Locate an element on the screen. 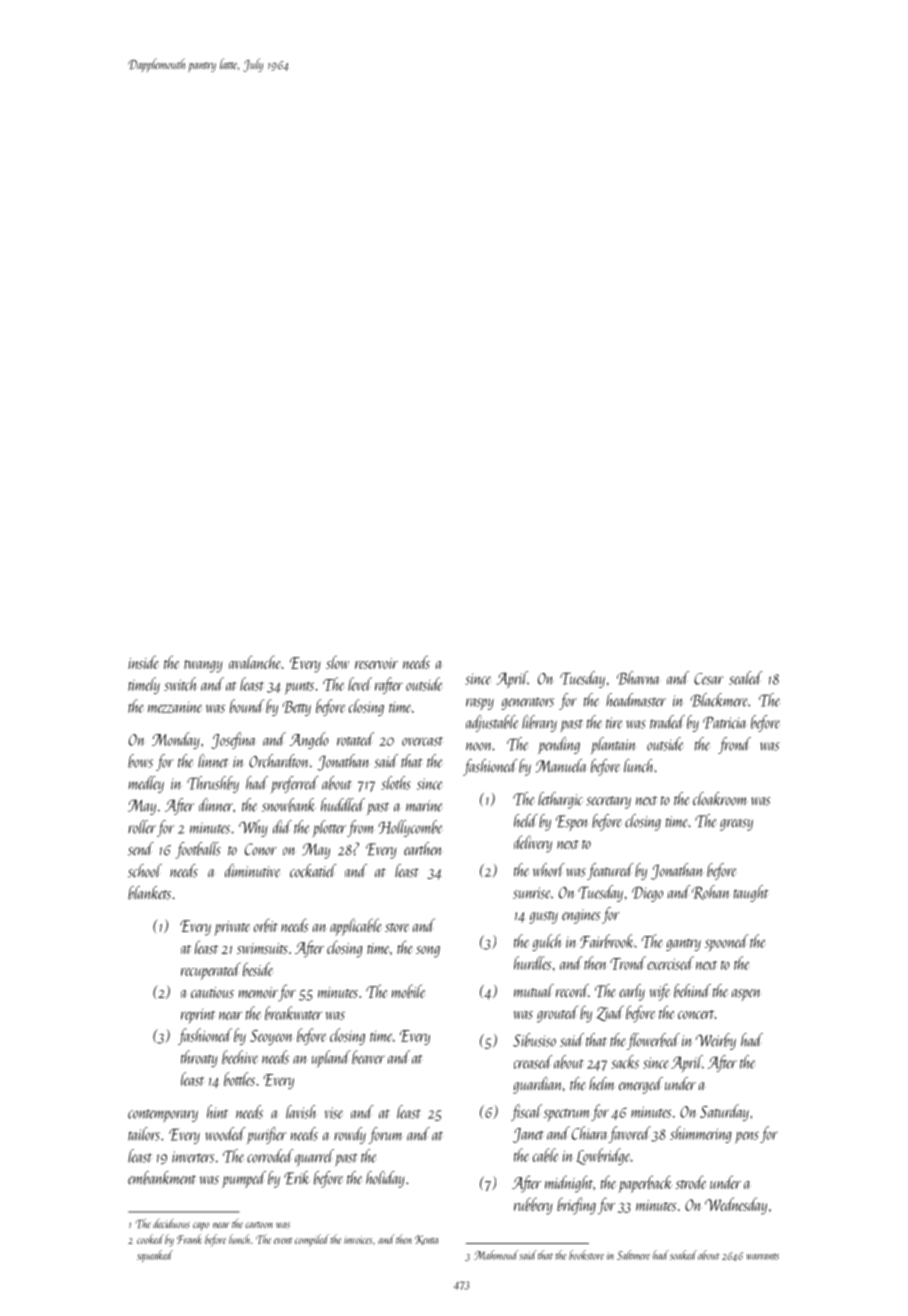  Rohan is located at coordinates (711, 892).
